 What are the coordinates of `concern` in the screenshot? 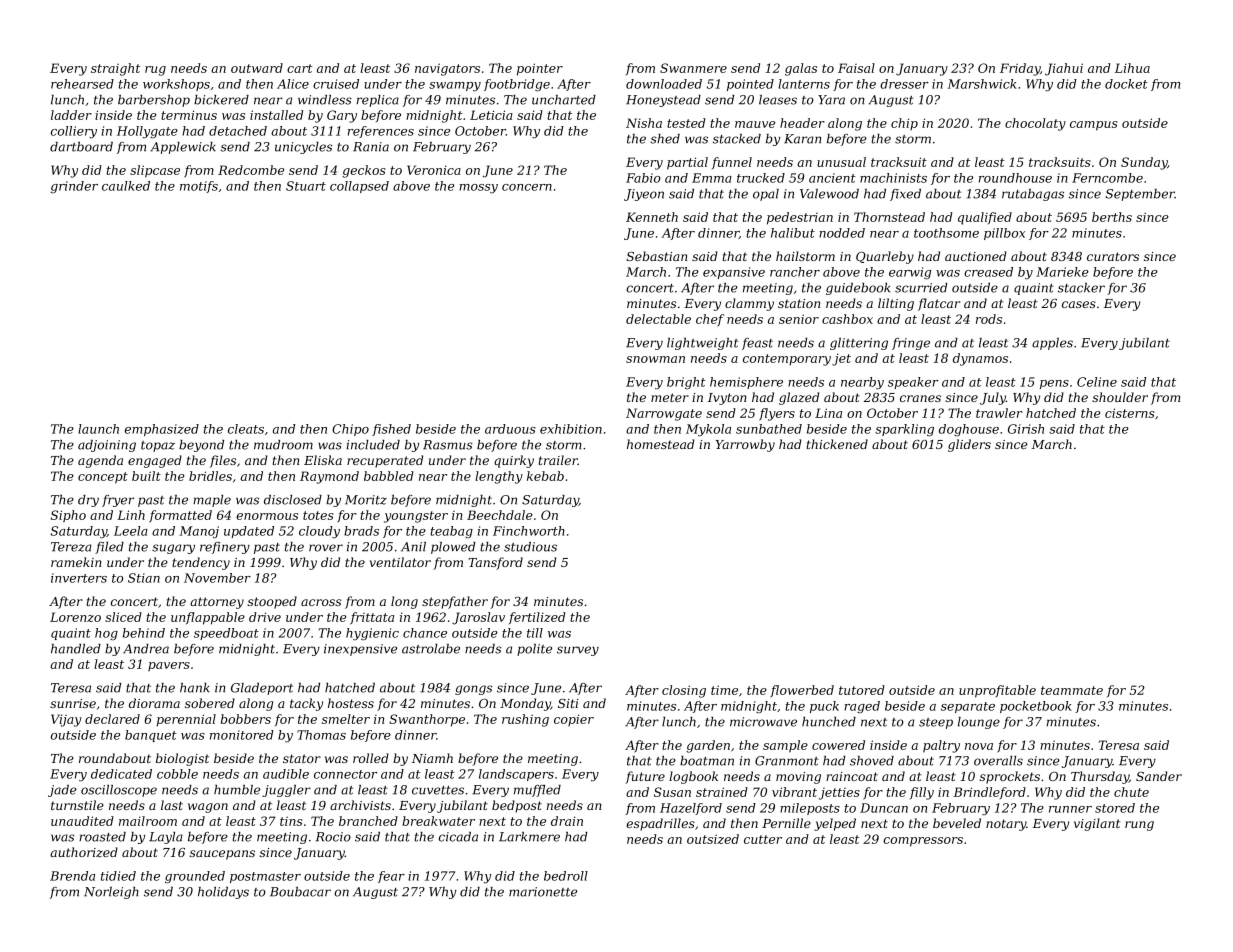 It's located at (527, 187).
